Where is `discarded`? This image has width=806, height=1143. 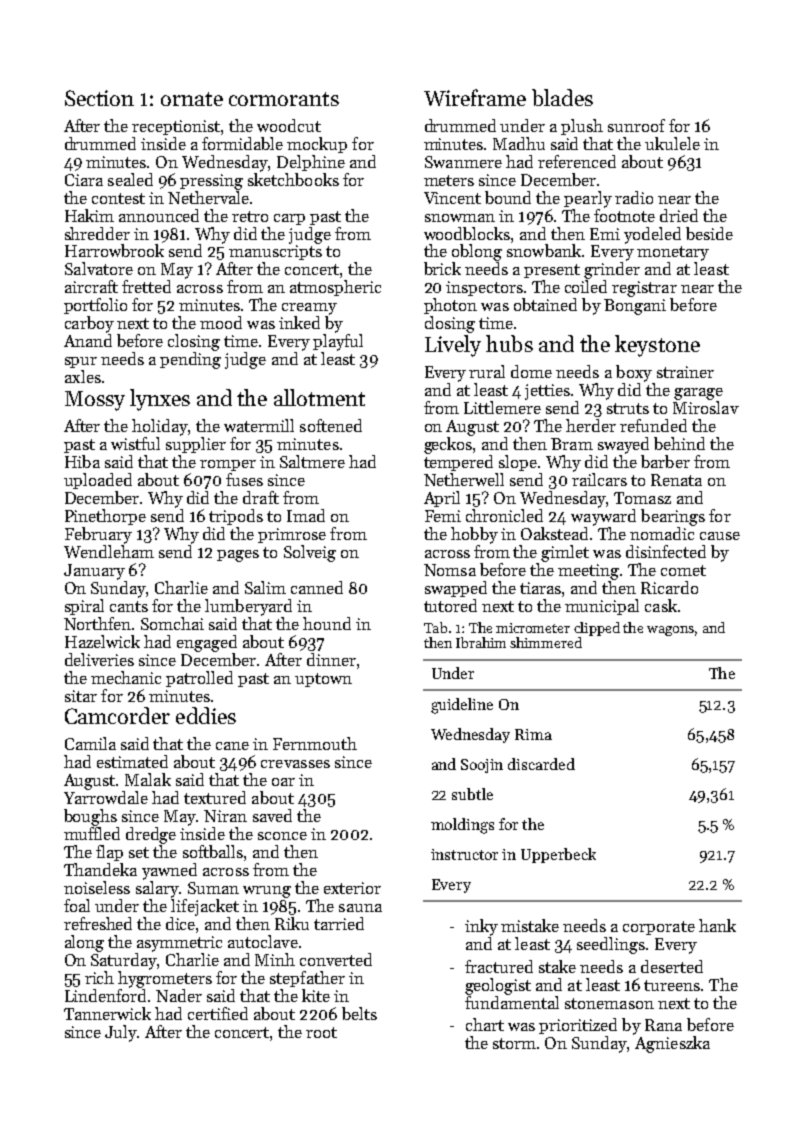
discarded is located at coordinates (541, 764).
